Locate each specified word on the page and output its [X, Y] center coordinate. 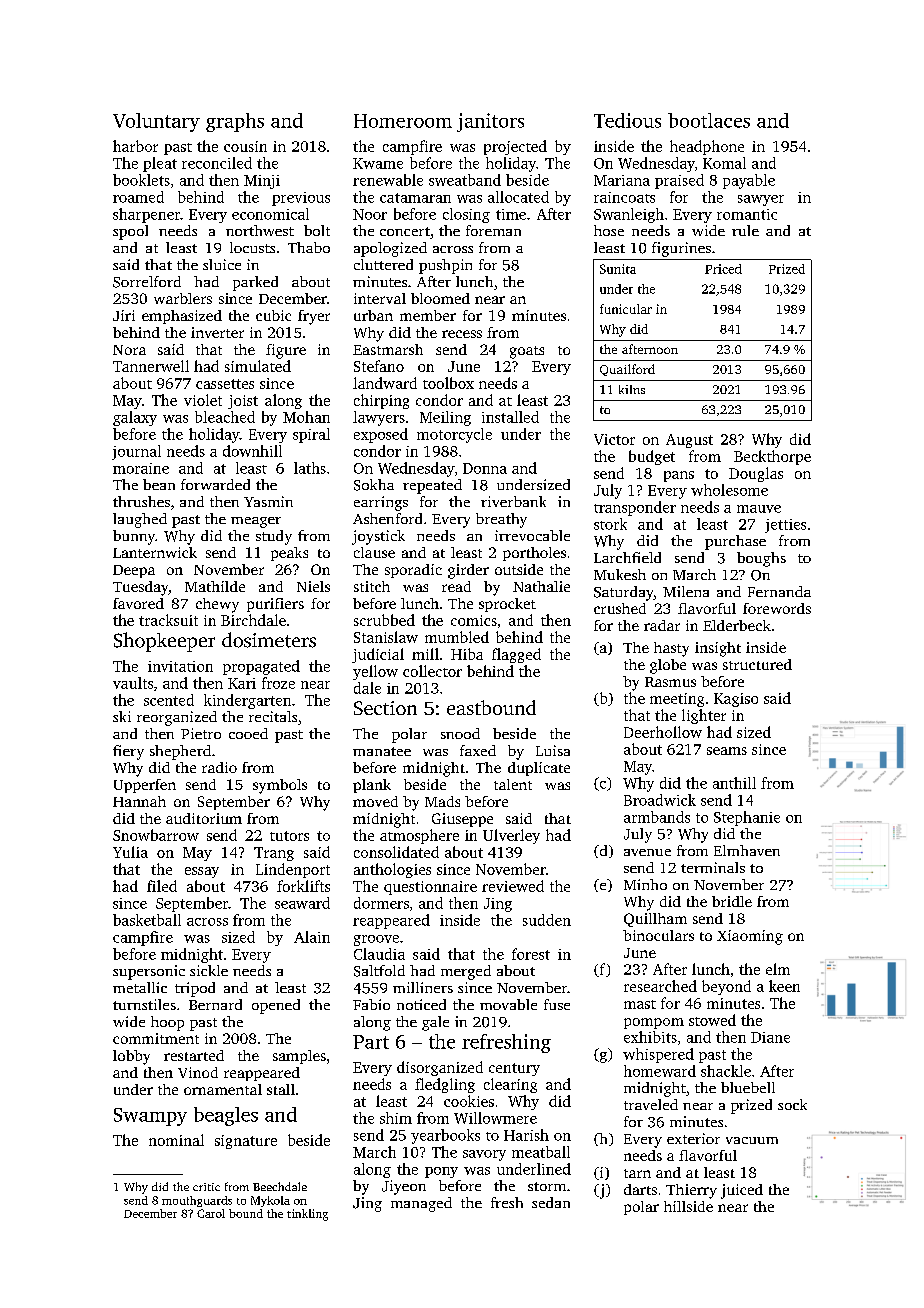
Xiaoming [750, 937]
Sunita [618, 269]
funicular [626, 309]
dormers [381, 903]
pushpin [445, 266]
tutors [289, 836]
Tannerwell [151, 366]
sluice [222, 264]
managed [421, 1204]
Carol [211, 1213]
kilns [632, 389]
